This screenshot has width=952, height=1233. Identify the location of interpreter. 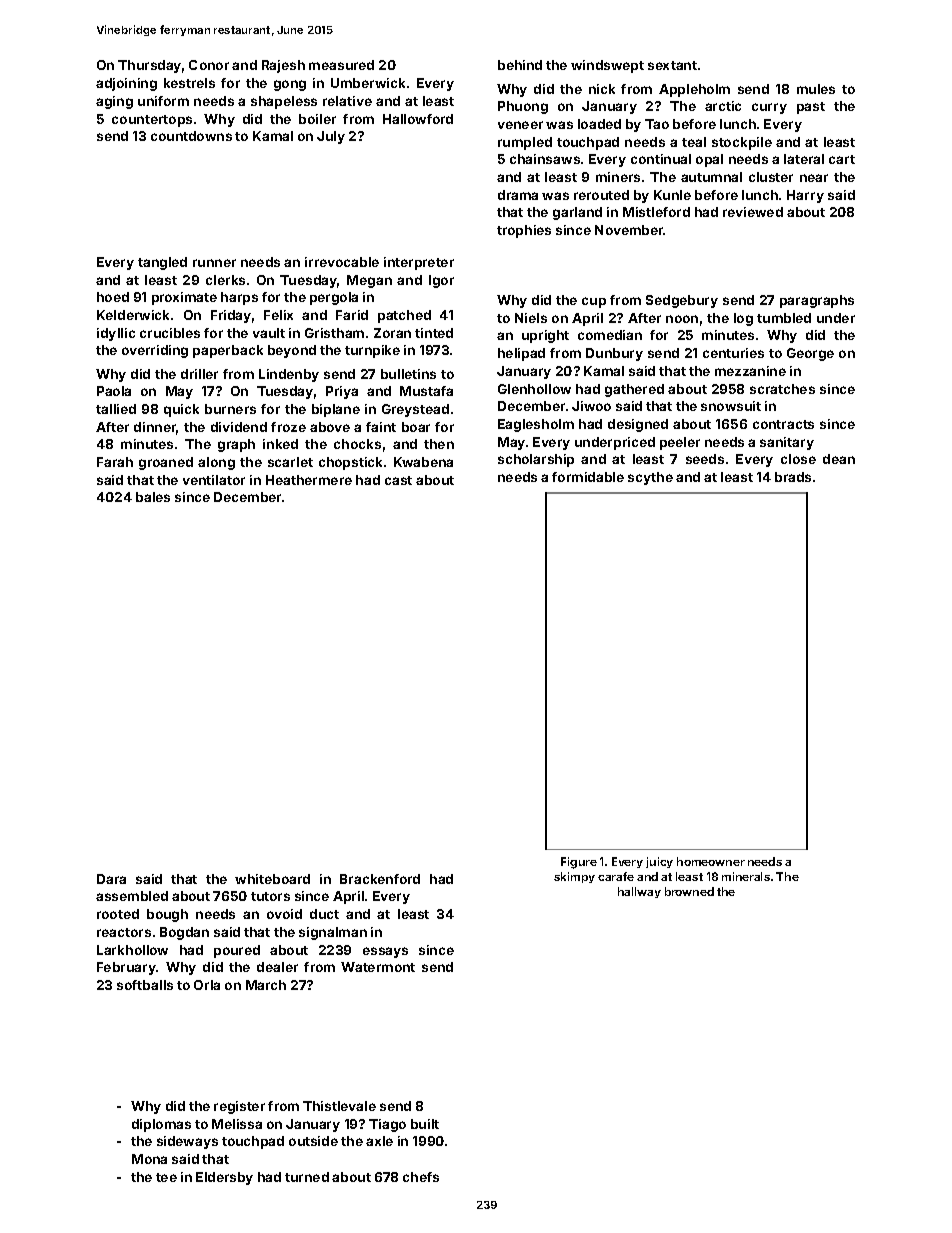
(419, 263).
